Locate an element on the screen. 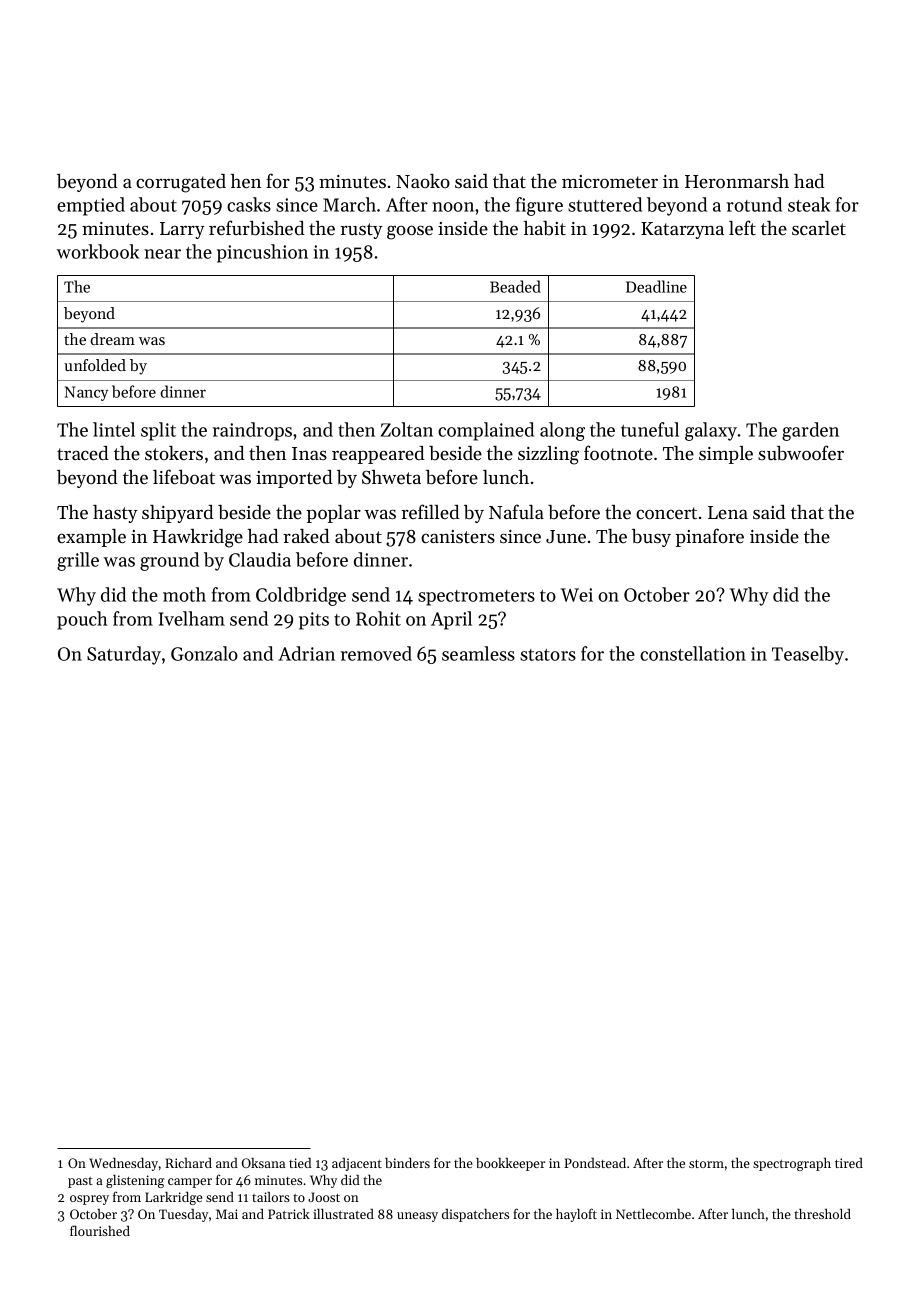  removed is located at coordinates (376, 653).
